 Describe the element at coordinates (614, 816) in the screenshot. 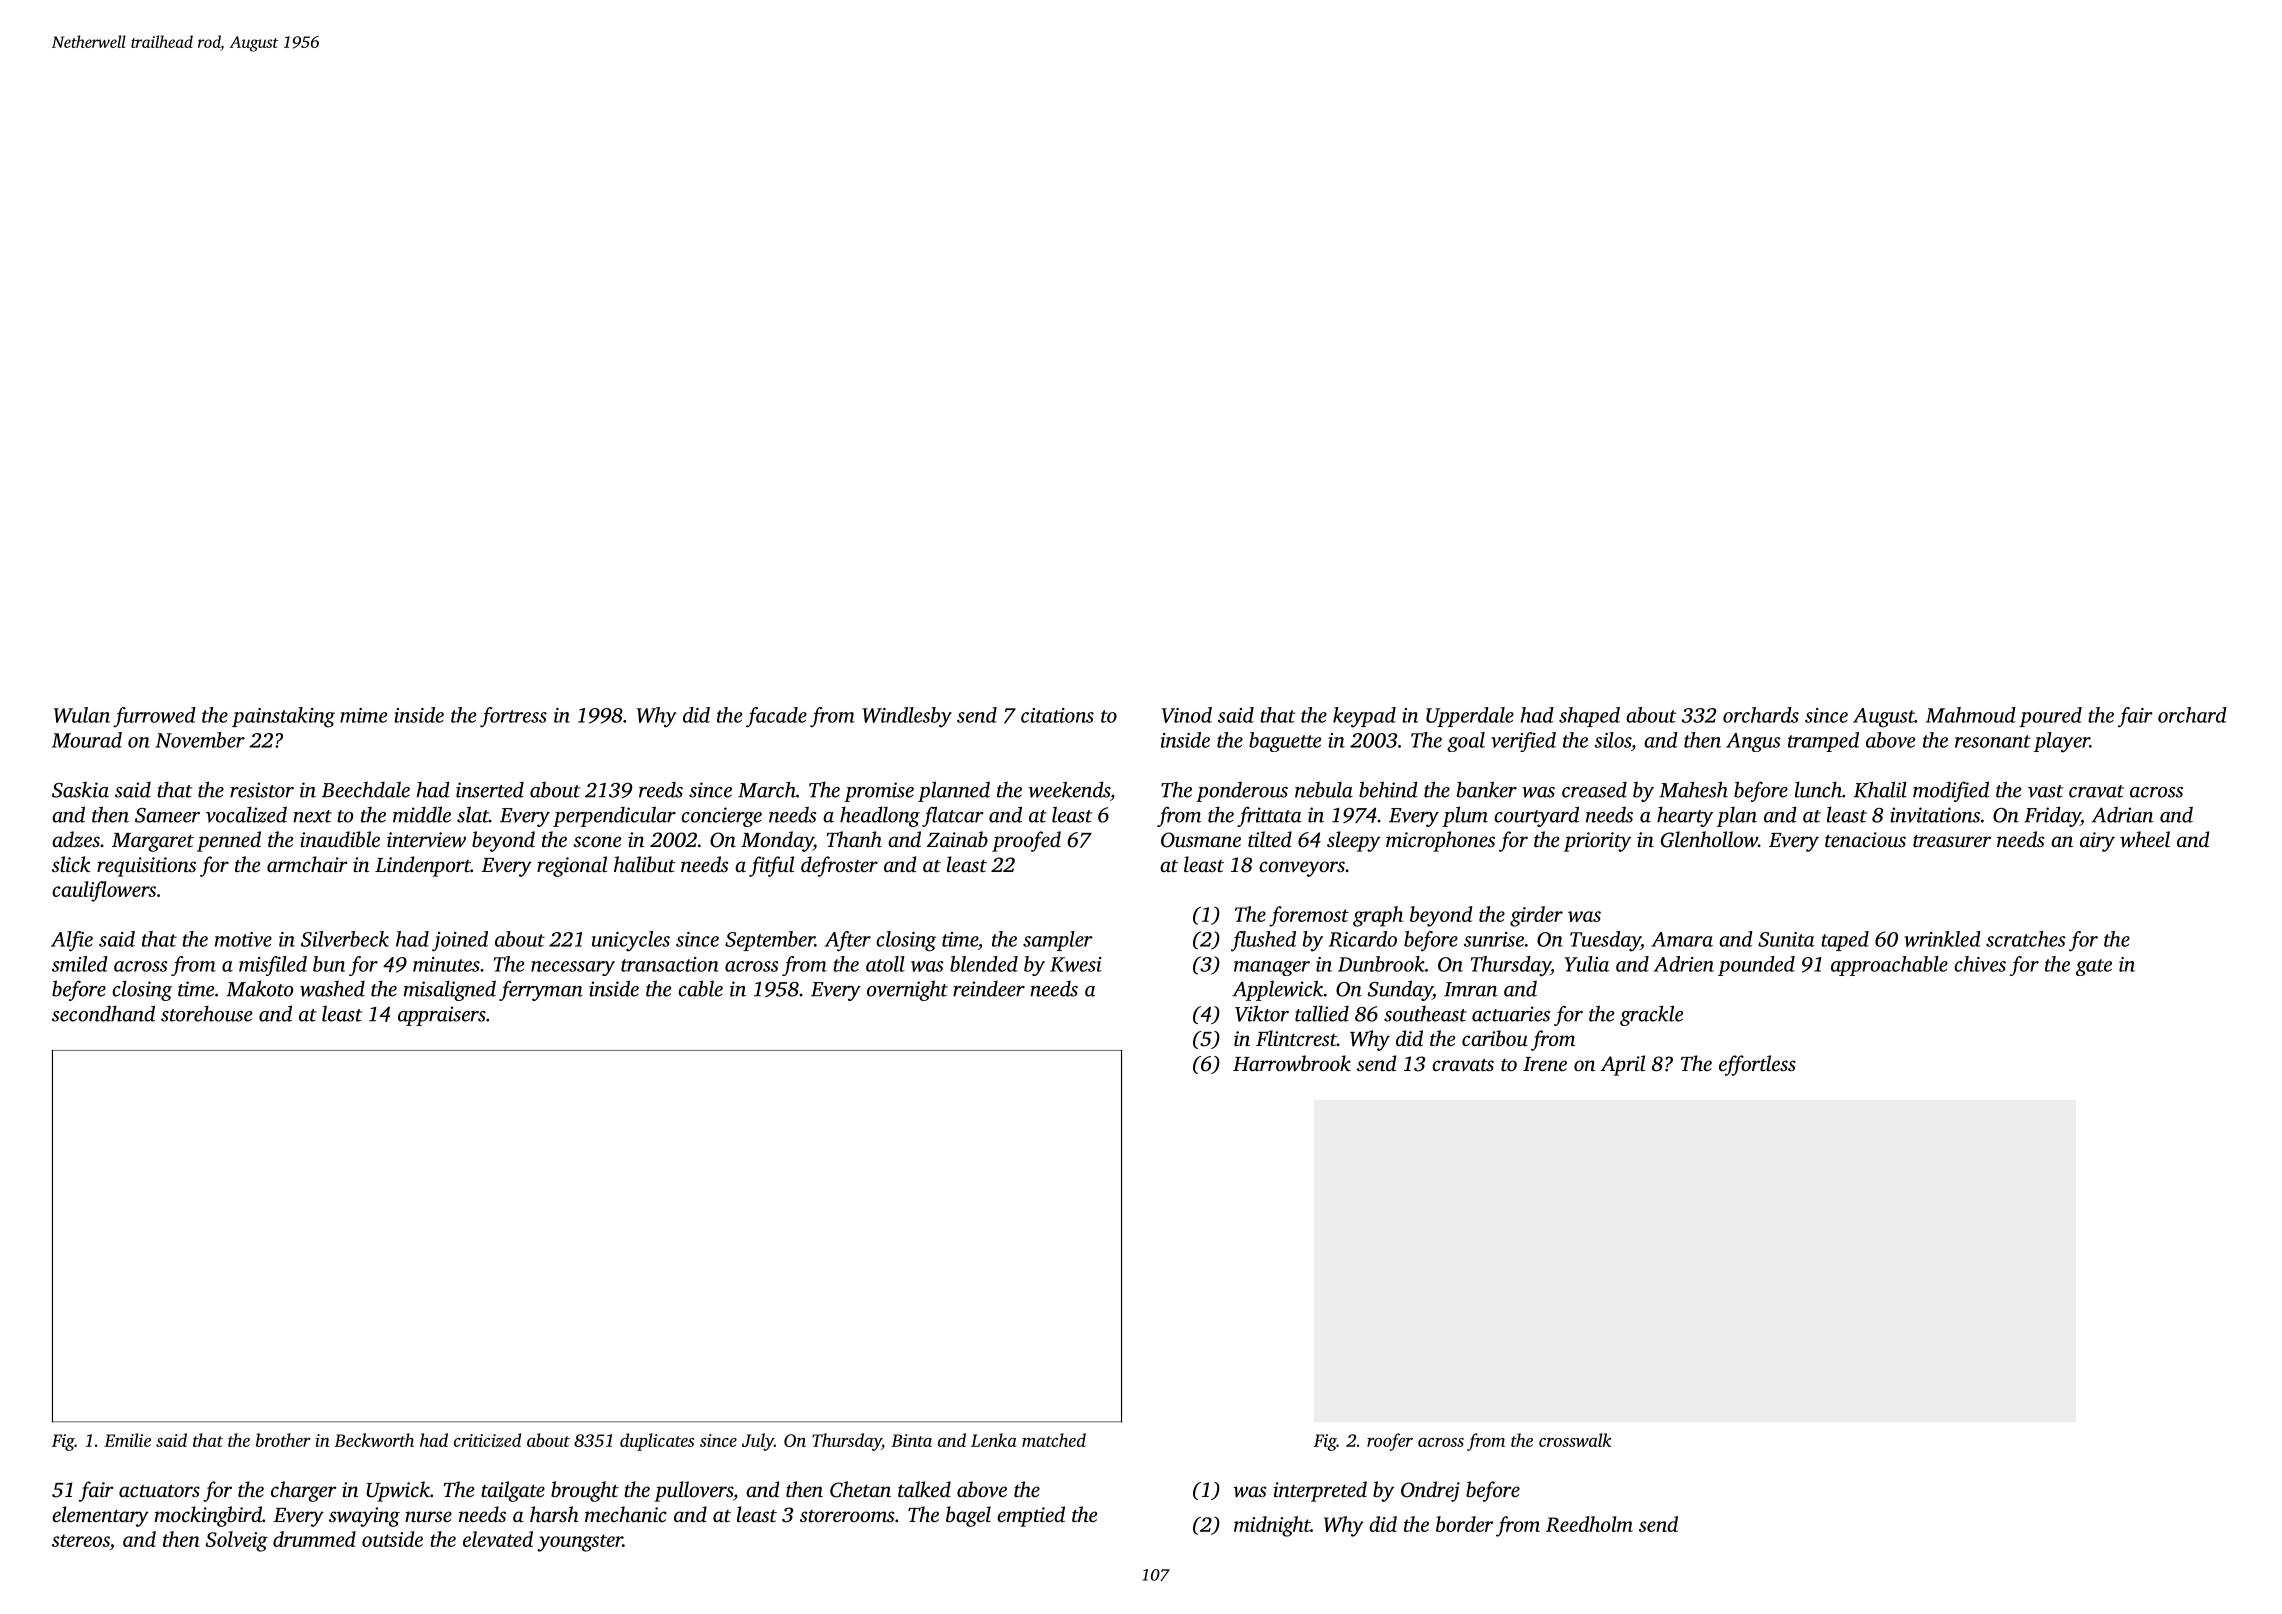

I see `perpendicular` at that location.
